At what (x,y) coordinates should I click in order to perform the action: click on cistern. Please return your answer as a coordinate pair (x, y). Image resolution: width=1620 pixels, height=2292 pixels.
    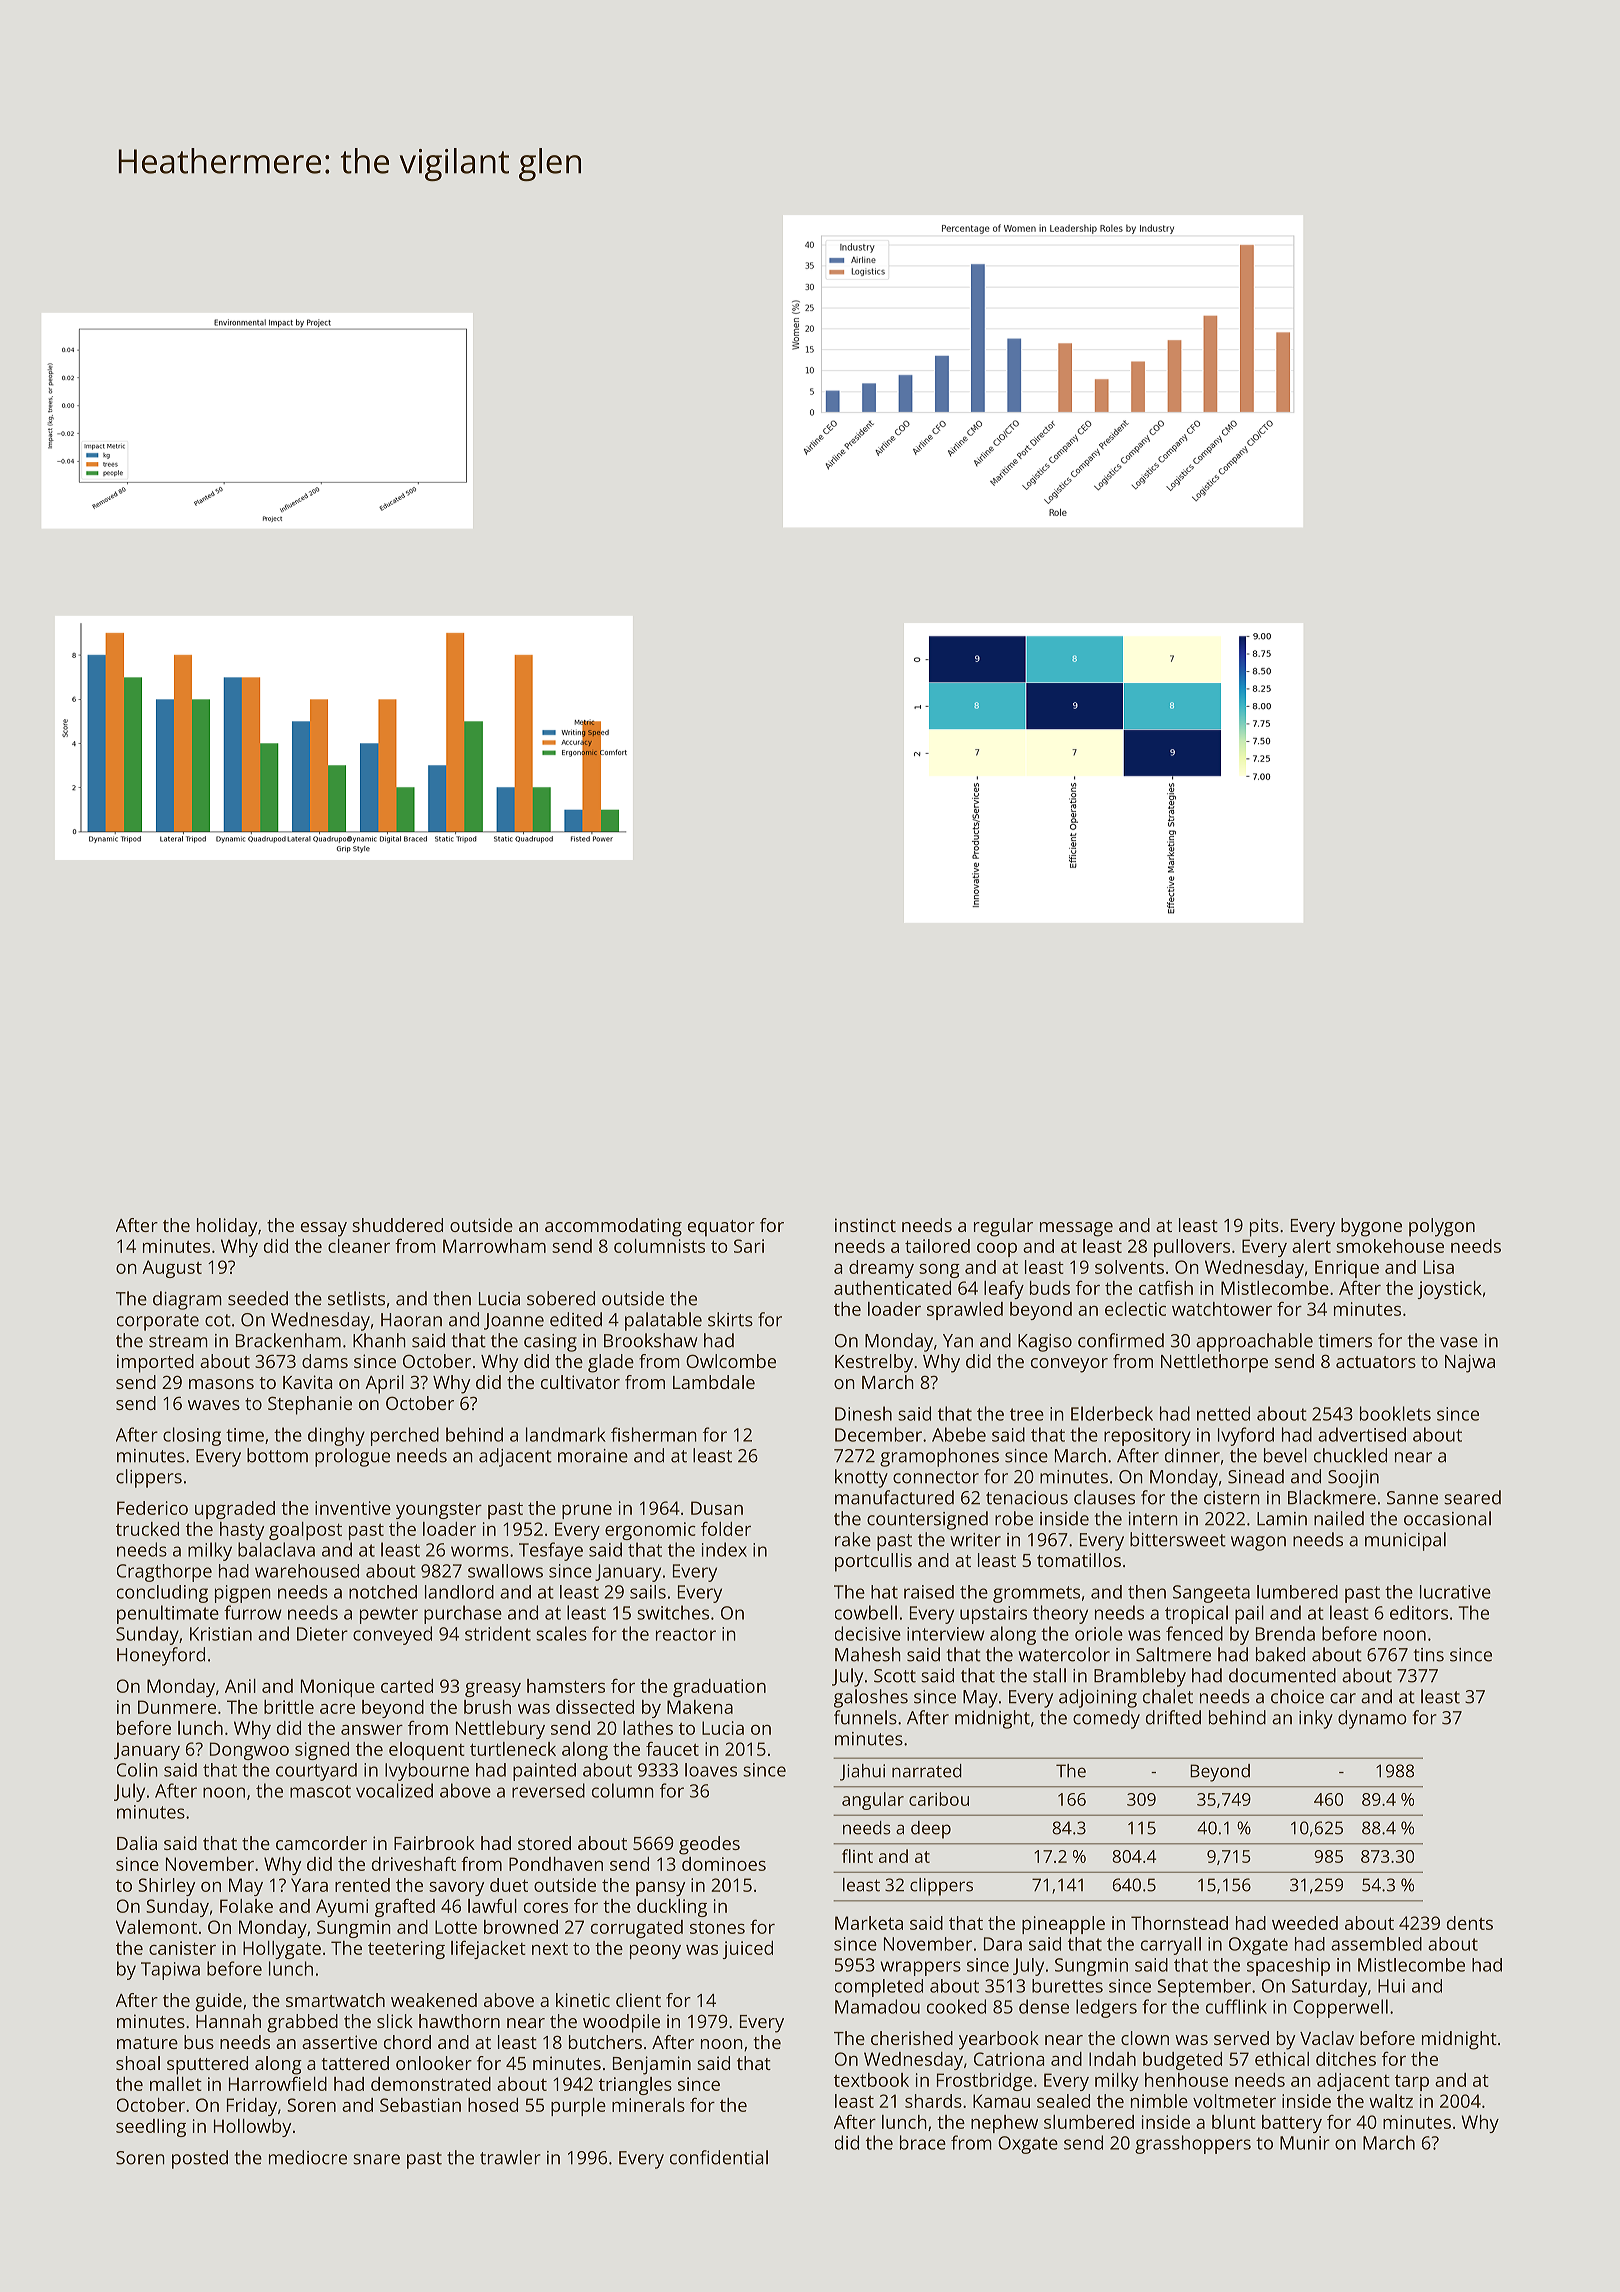
    Looking at the image, I should click on (1232, 1498).
